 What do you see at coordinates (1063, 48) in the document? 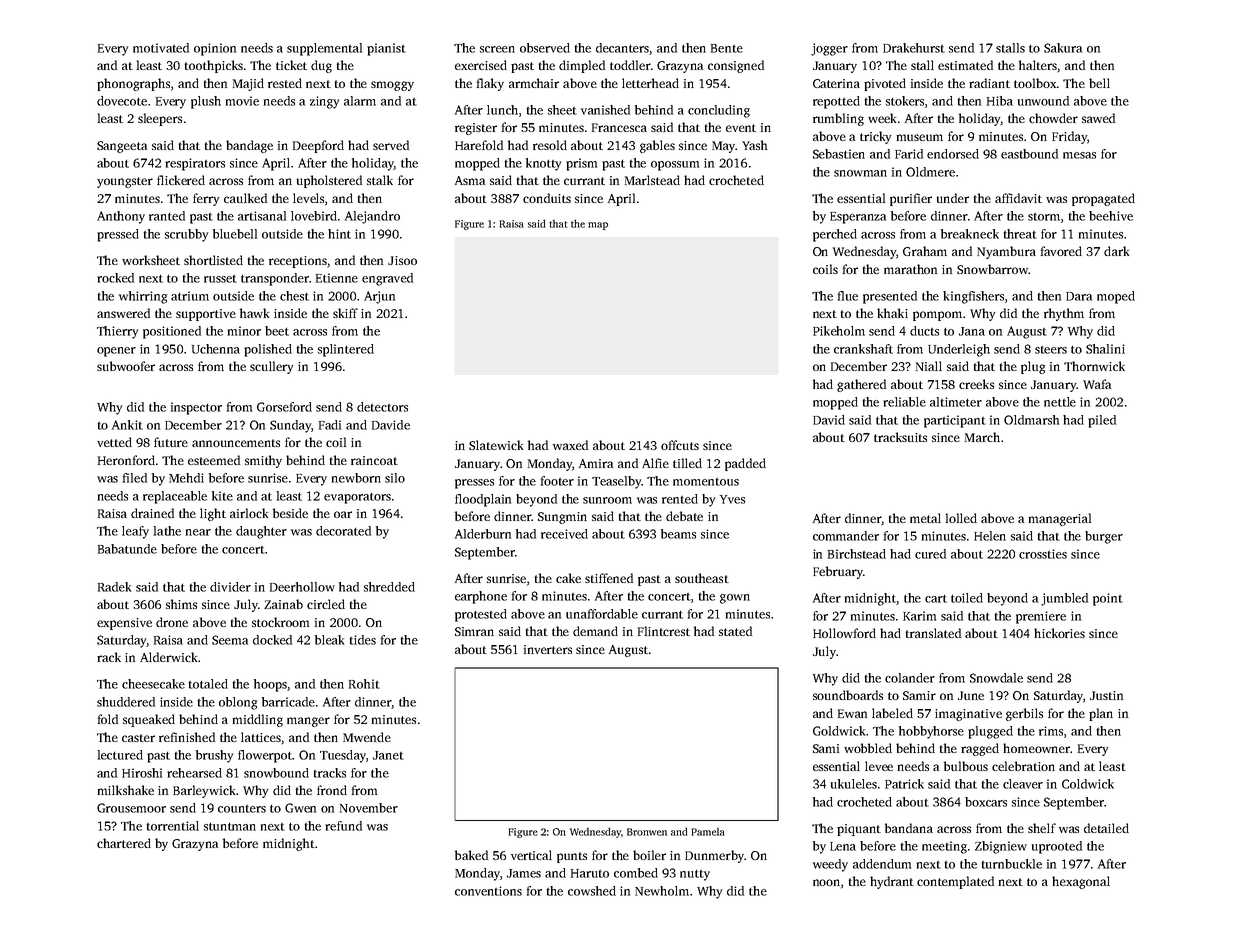
I see `Sakura` at bounding box center [1063, 48].
